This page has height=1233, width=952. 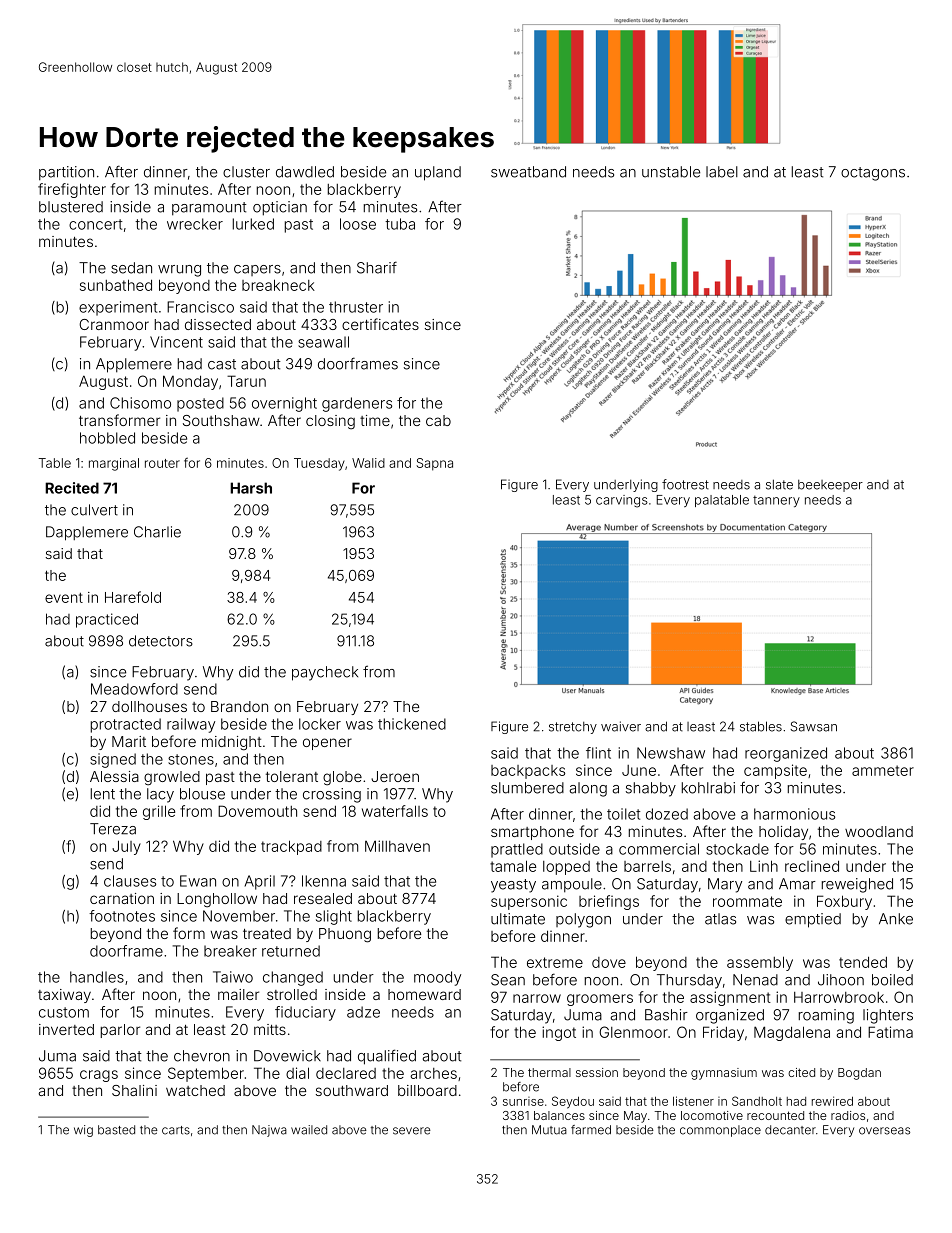 I want to click on Sawsan, so click(x=813, y=726).
